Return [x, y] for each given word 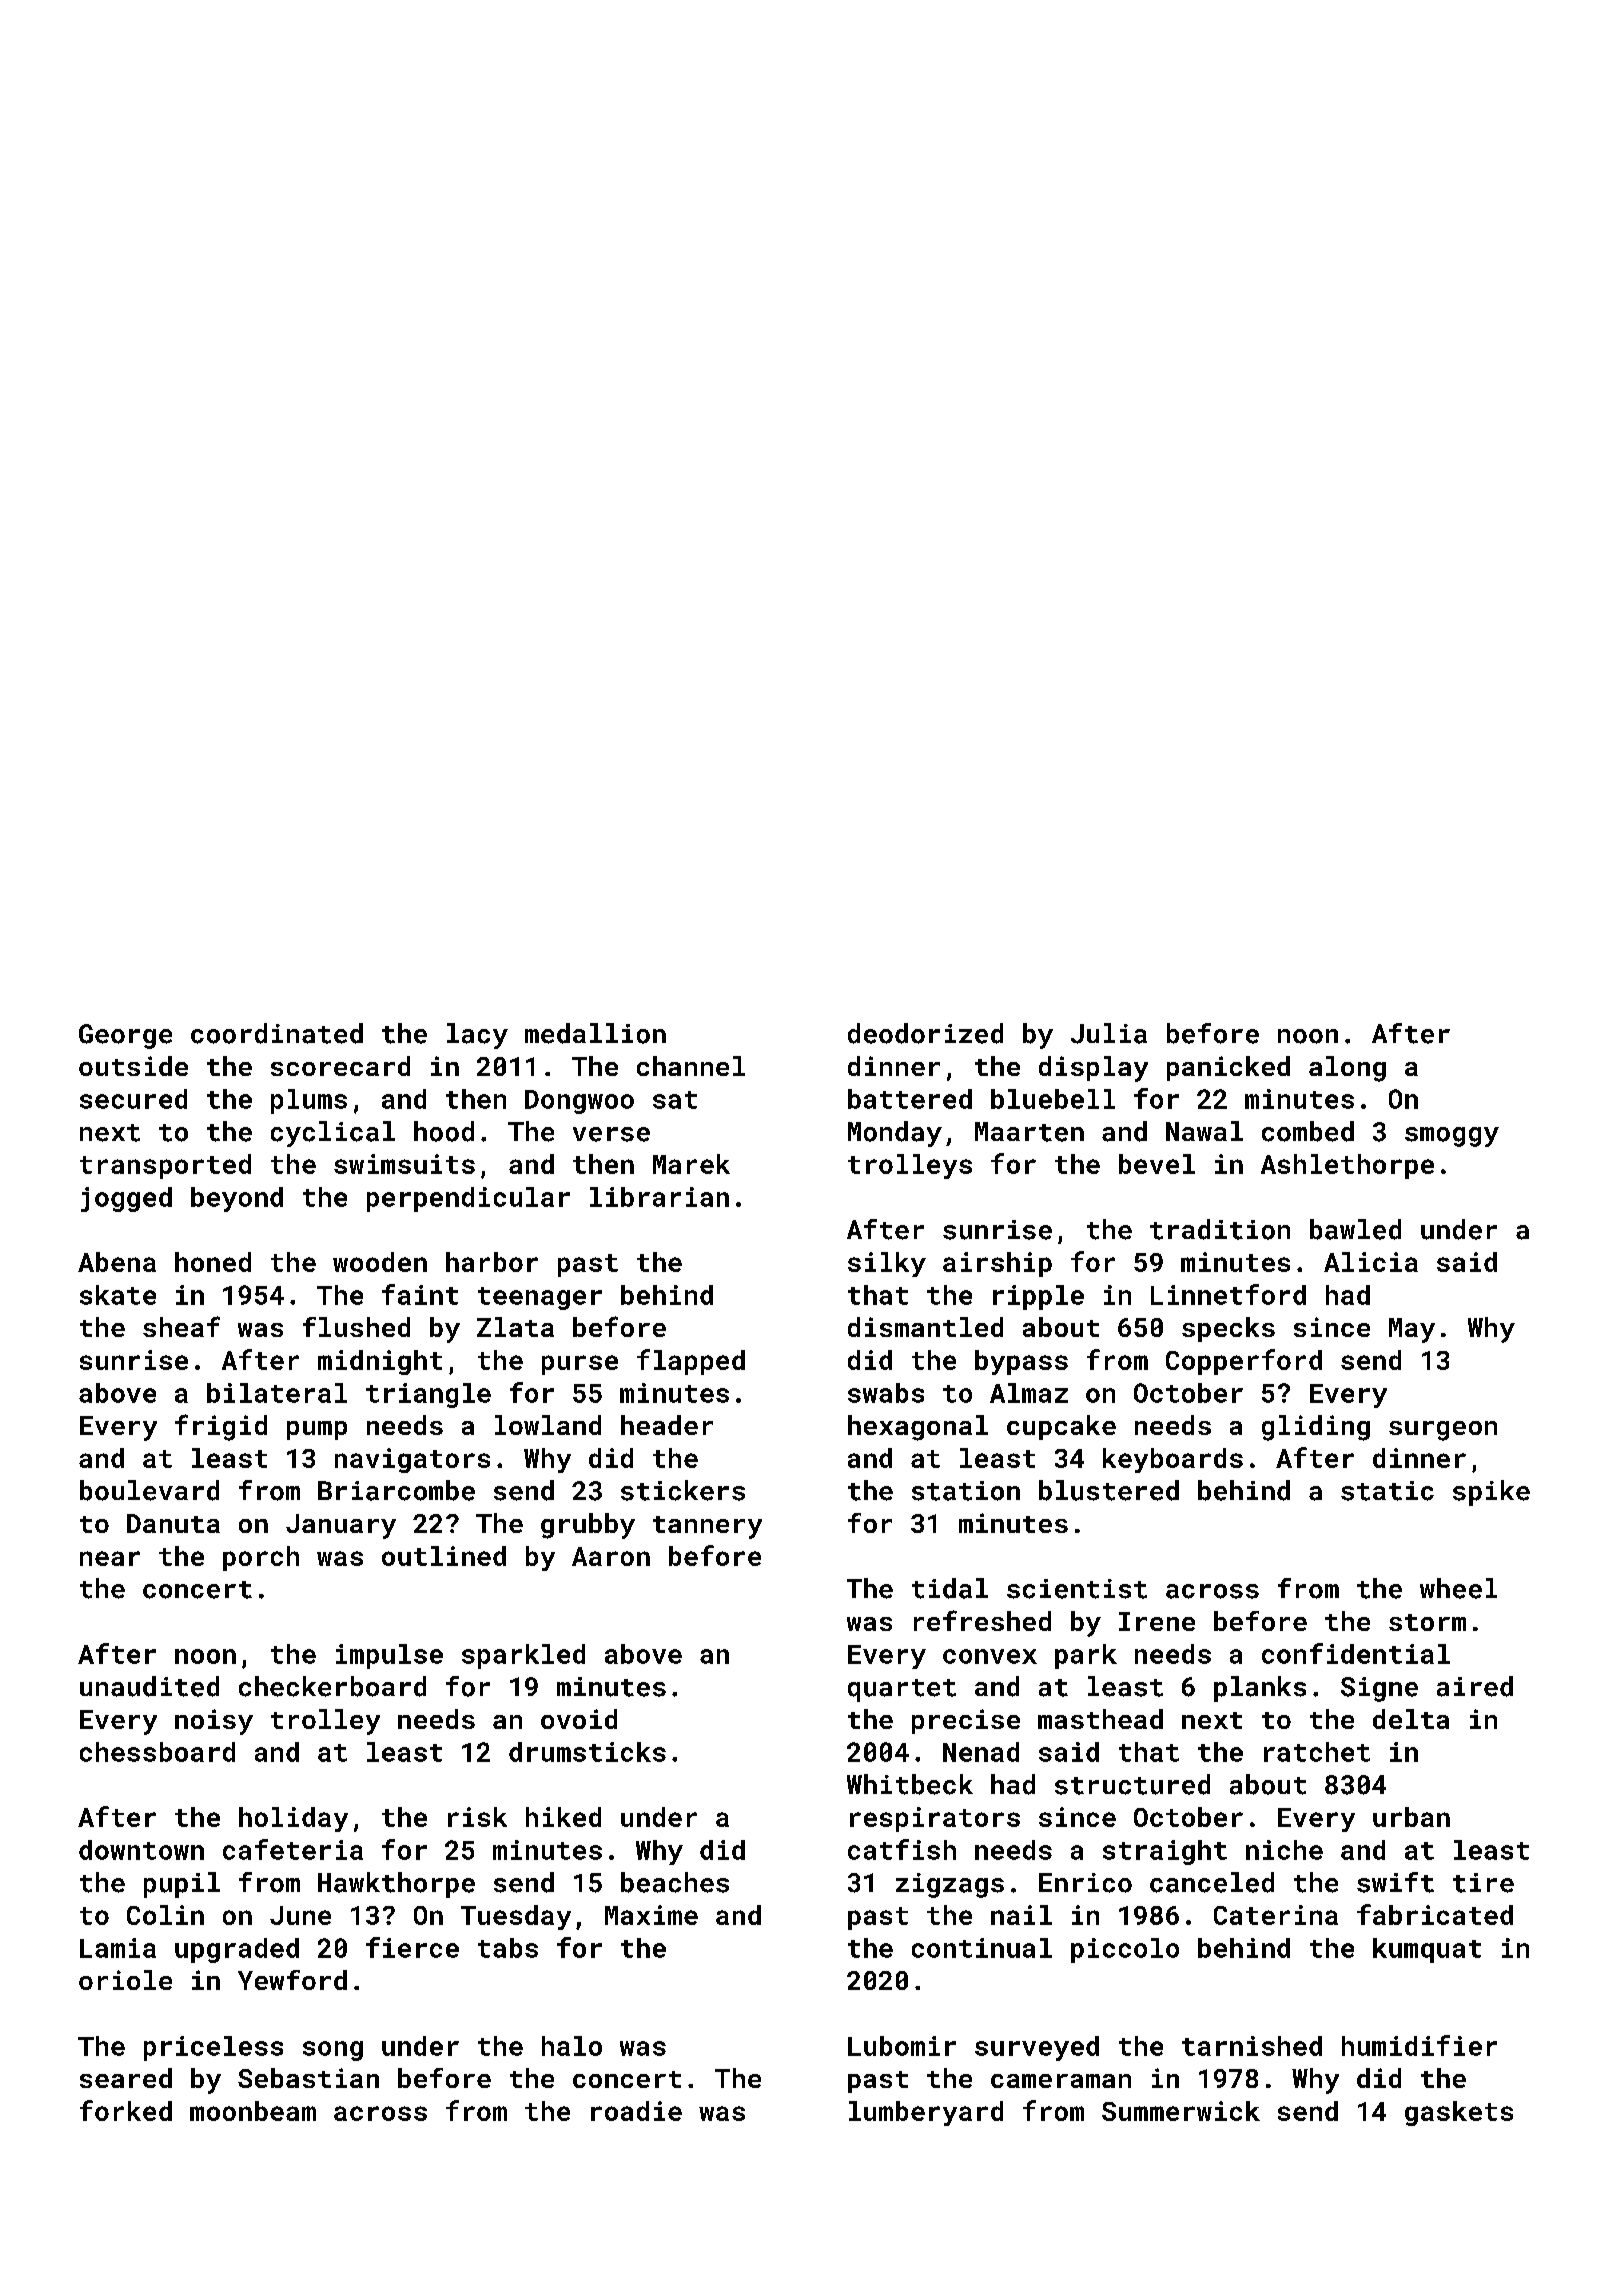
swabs [886, 1393]
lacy [477, 1036]
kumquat [1427, 1950]
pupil [182, 1885]
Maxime [651, 1915]
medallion [595, 1033]
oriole [125, 1980]
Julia [1109, 1033]
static [1387, 1491]
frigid [221, 1427]
